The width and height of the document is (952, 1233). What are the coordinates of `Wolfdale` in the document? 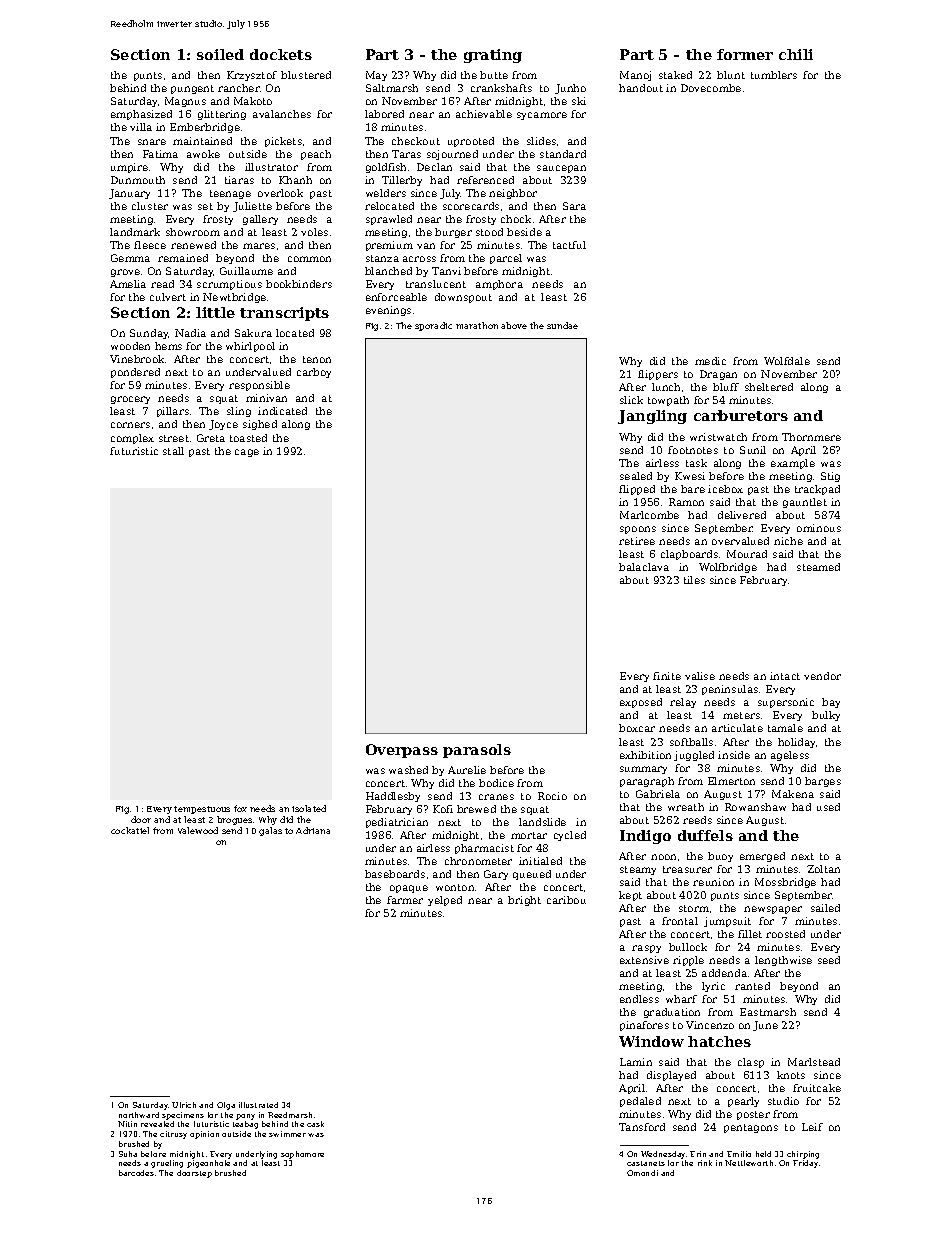 It's located at (787, 361).
